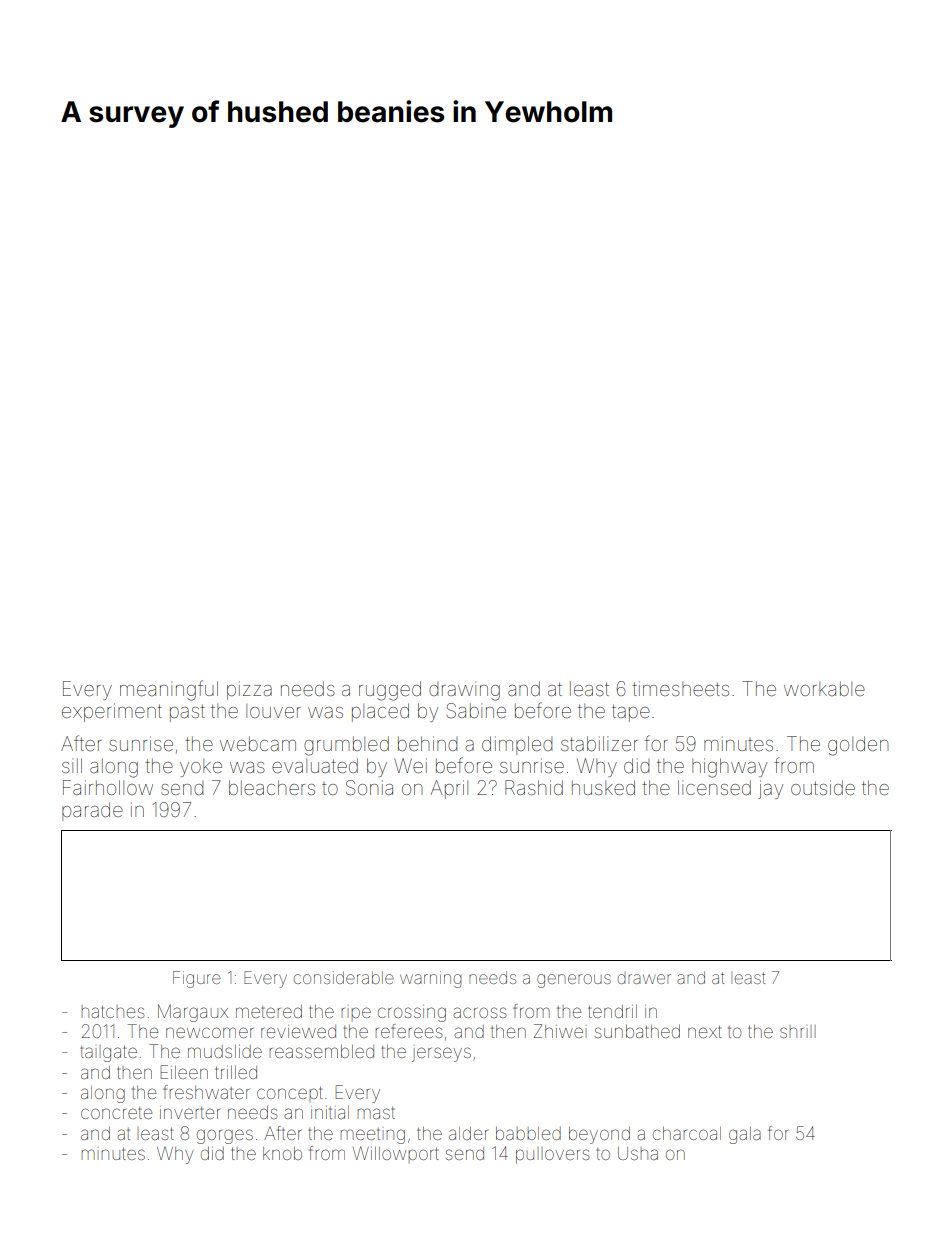 Image resolution: width=952 pixels, height=1233 pixels. What do you see at coordinates (824, 689) in the document?
I see `workable` at bounding box center [824, 689].
